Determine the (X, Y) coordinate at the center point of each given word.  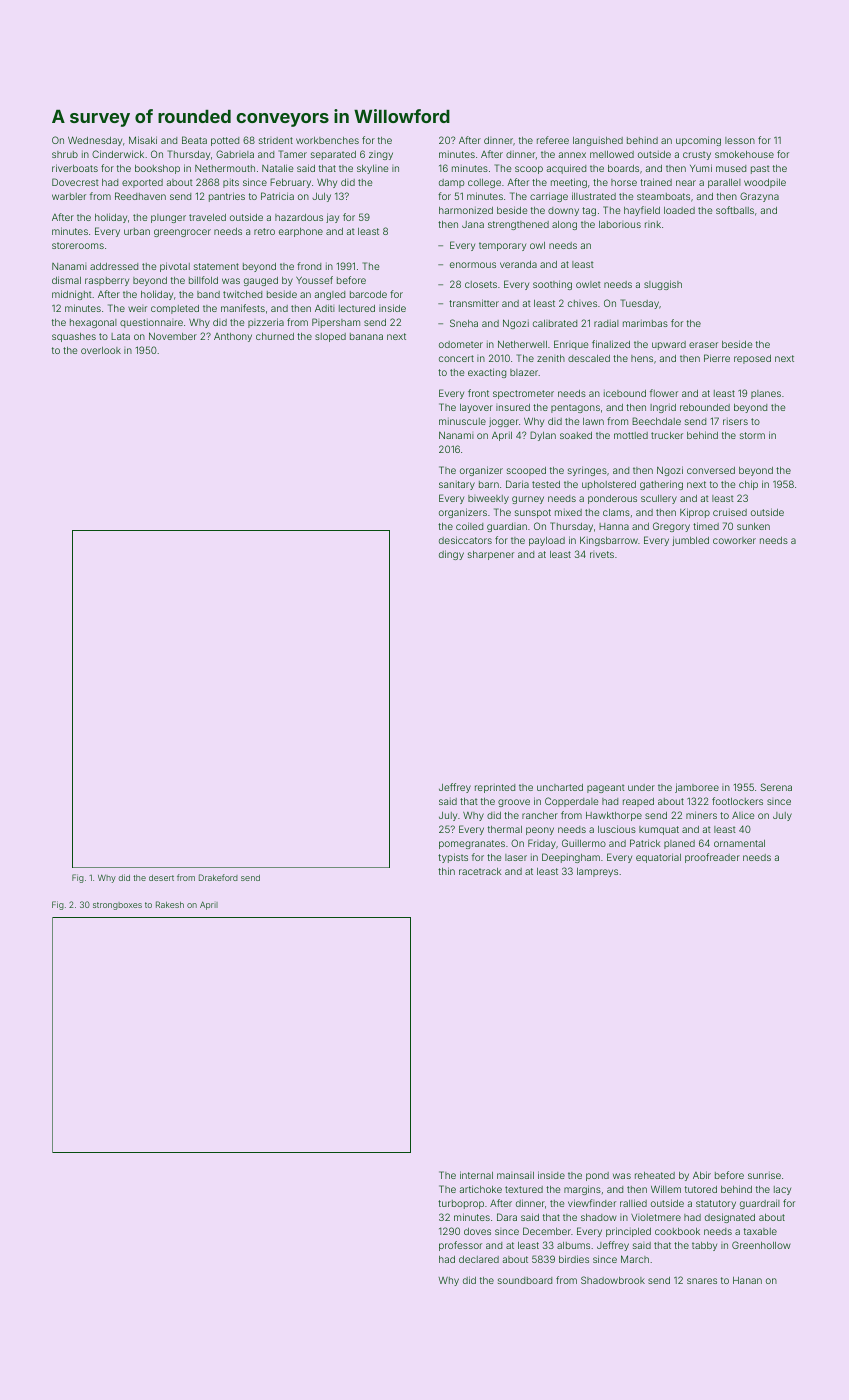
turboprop (461, 1204)
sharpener (491, 555)
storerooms (78, 245)
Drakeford (218, 877)
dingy (451, 555)
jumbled (690, 541)
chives (582, 303)
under (641, 787)
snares (702, 1281)
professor (460, 1246)
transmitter (474, 303)
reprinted (495, 788)
